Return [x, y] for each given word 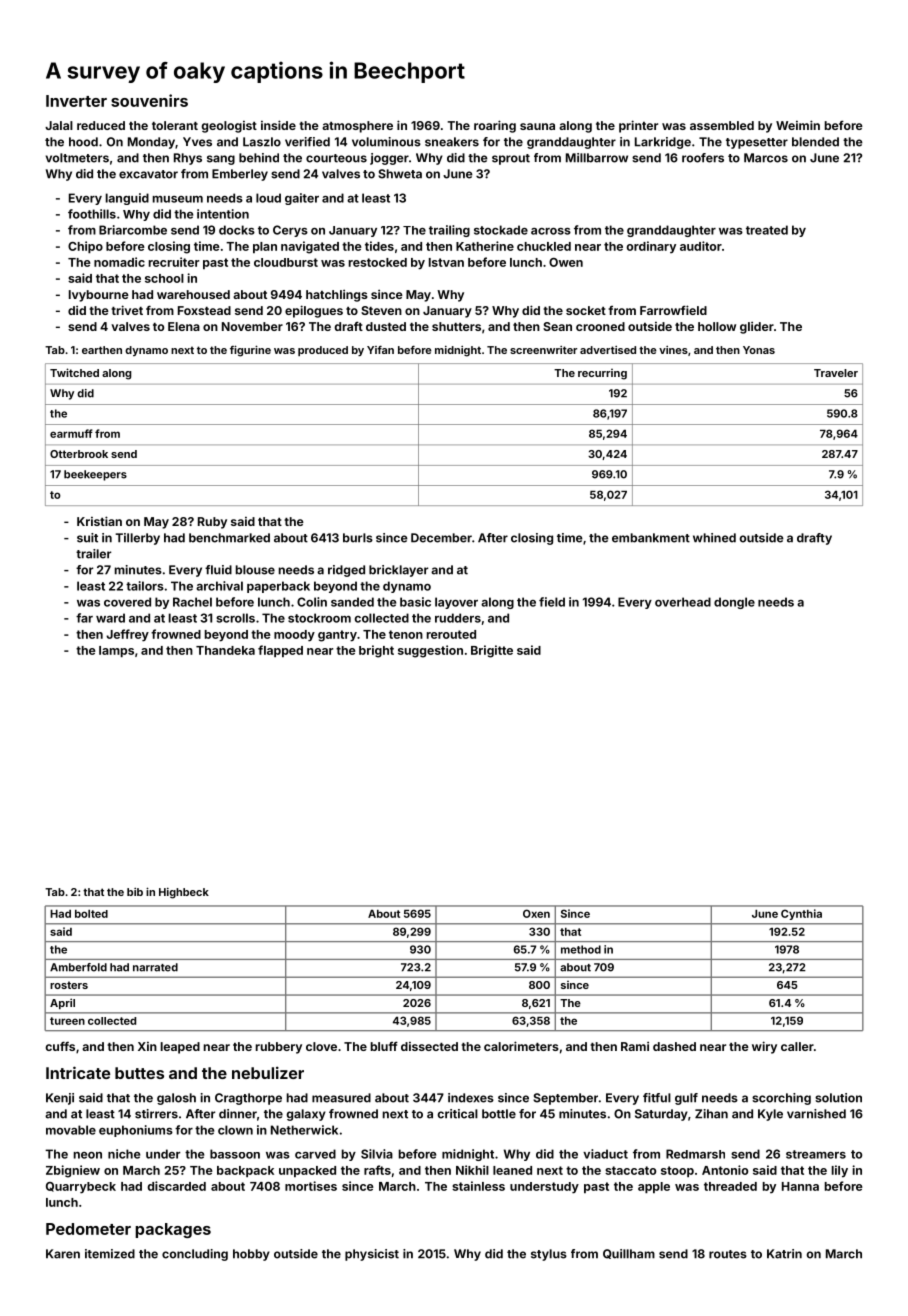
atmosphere [357, 127]
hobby [251, 1255]
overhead [683, 602]
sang [221, 160]
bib [135, 892]
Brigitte [492, 651]
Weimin [798, 125]
